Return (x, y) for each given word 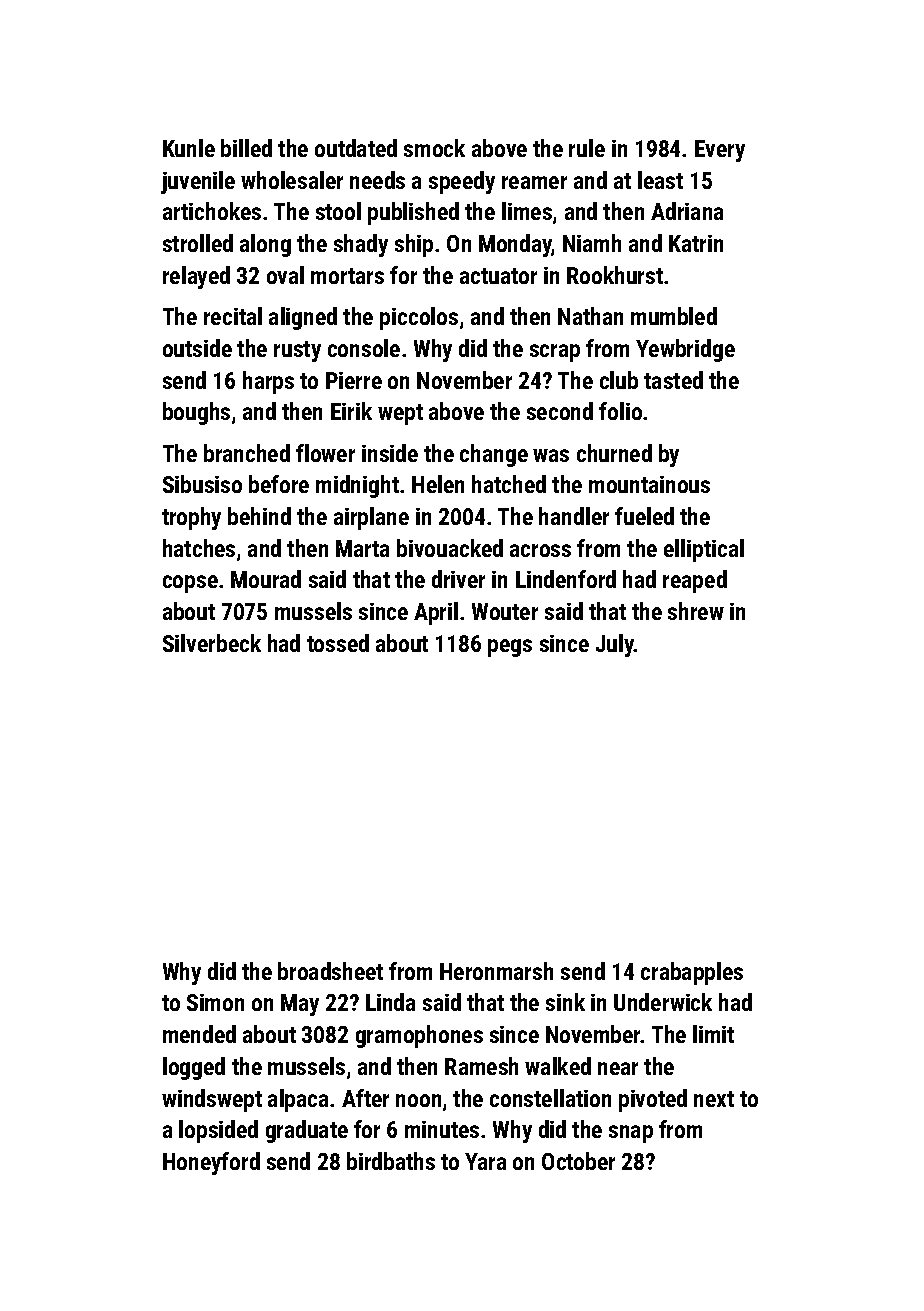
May (300, 1005)
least (660, 180)
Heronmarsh (496, 971)
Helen (438, 484)
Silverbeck (212, 643)
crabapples (692, 973)
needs (377, 180)
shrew (696, 611)
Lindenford (566, 579)
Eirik (351, 411)
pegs (510, 648)
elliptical (704, 550)
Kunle (189, 148)
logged (194, 1068)
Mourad (266, 579)
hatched (509, 484)
